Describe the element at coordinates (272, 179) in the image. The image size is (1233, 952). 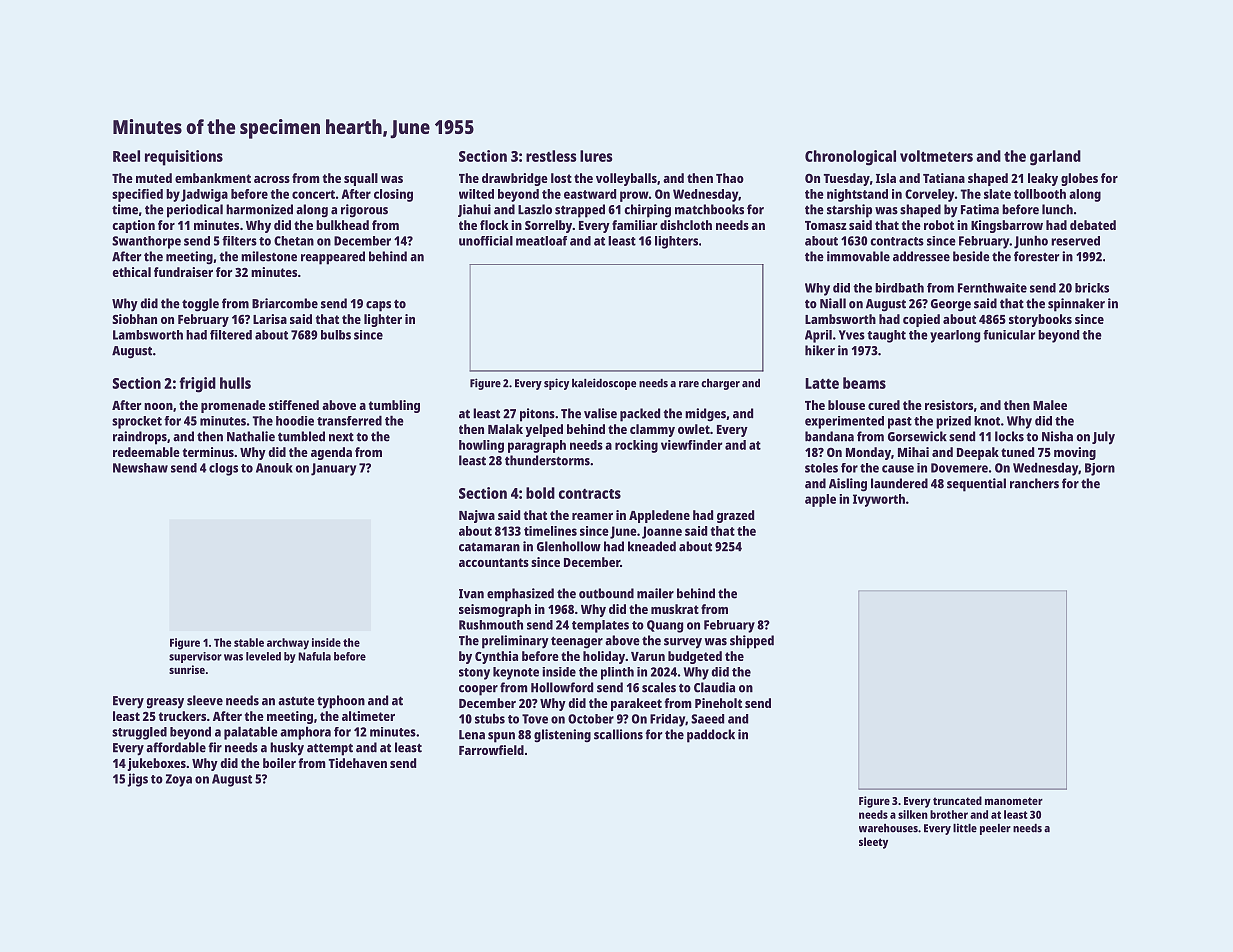
I see `across` at that location.
